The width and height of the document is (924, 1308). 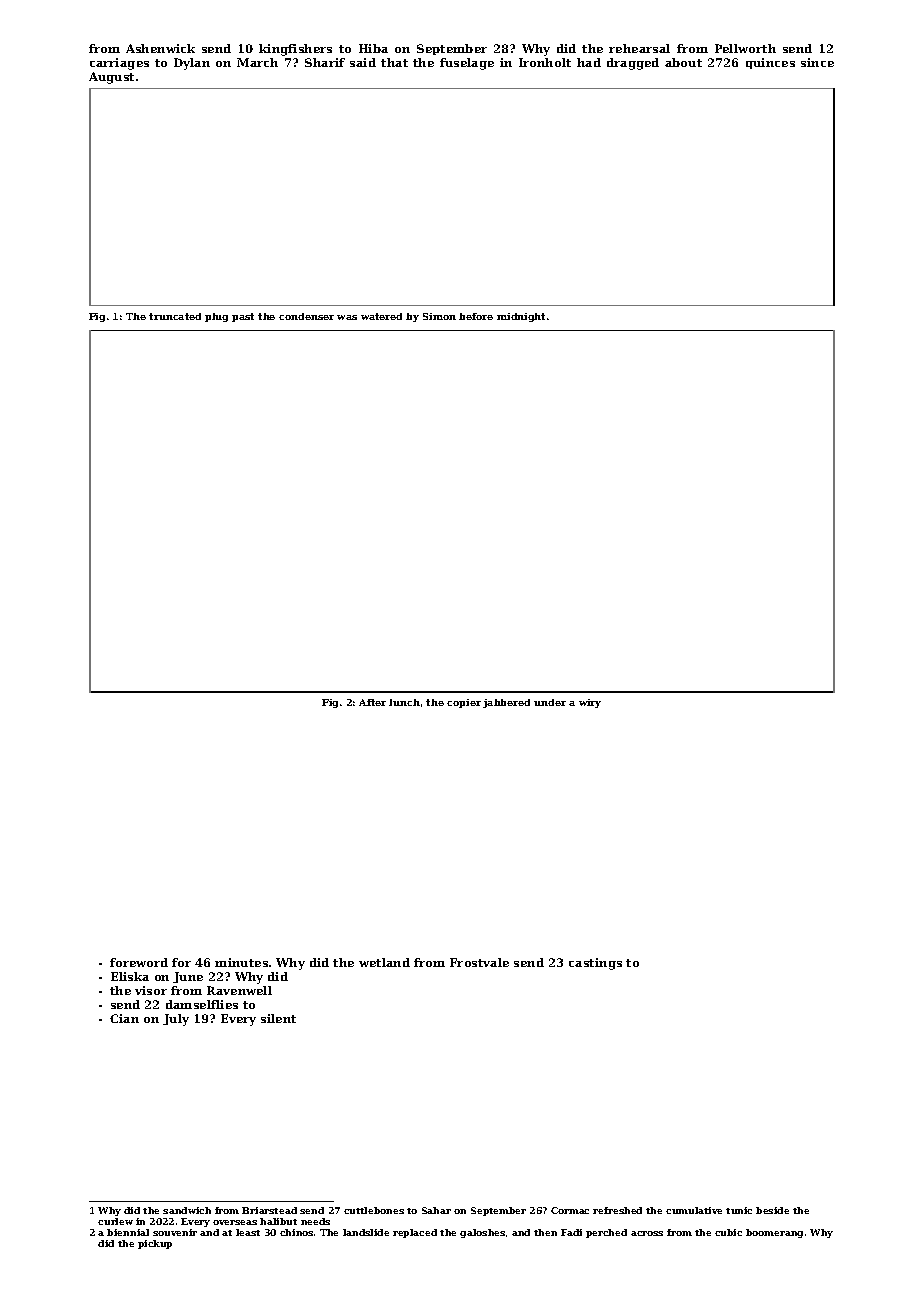 What do you see at coordinates (373, 48) in the document?
I see `Hiba` at bounding box center [373, 48].
